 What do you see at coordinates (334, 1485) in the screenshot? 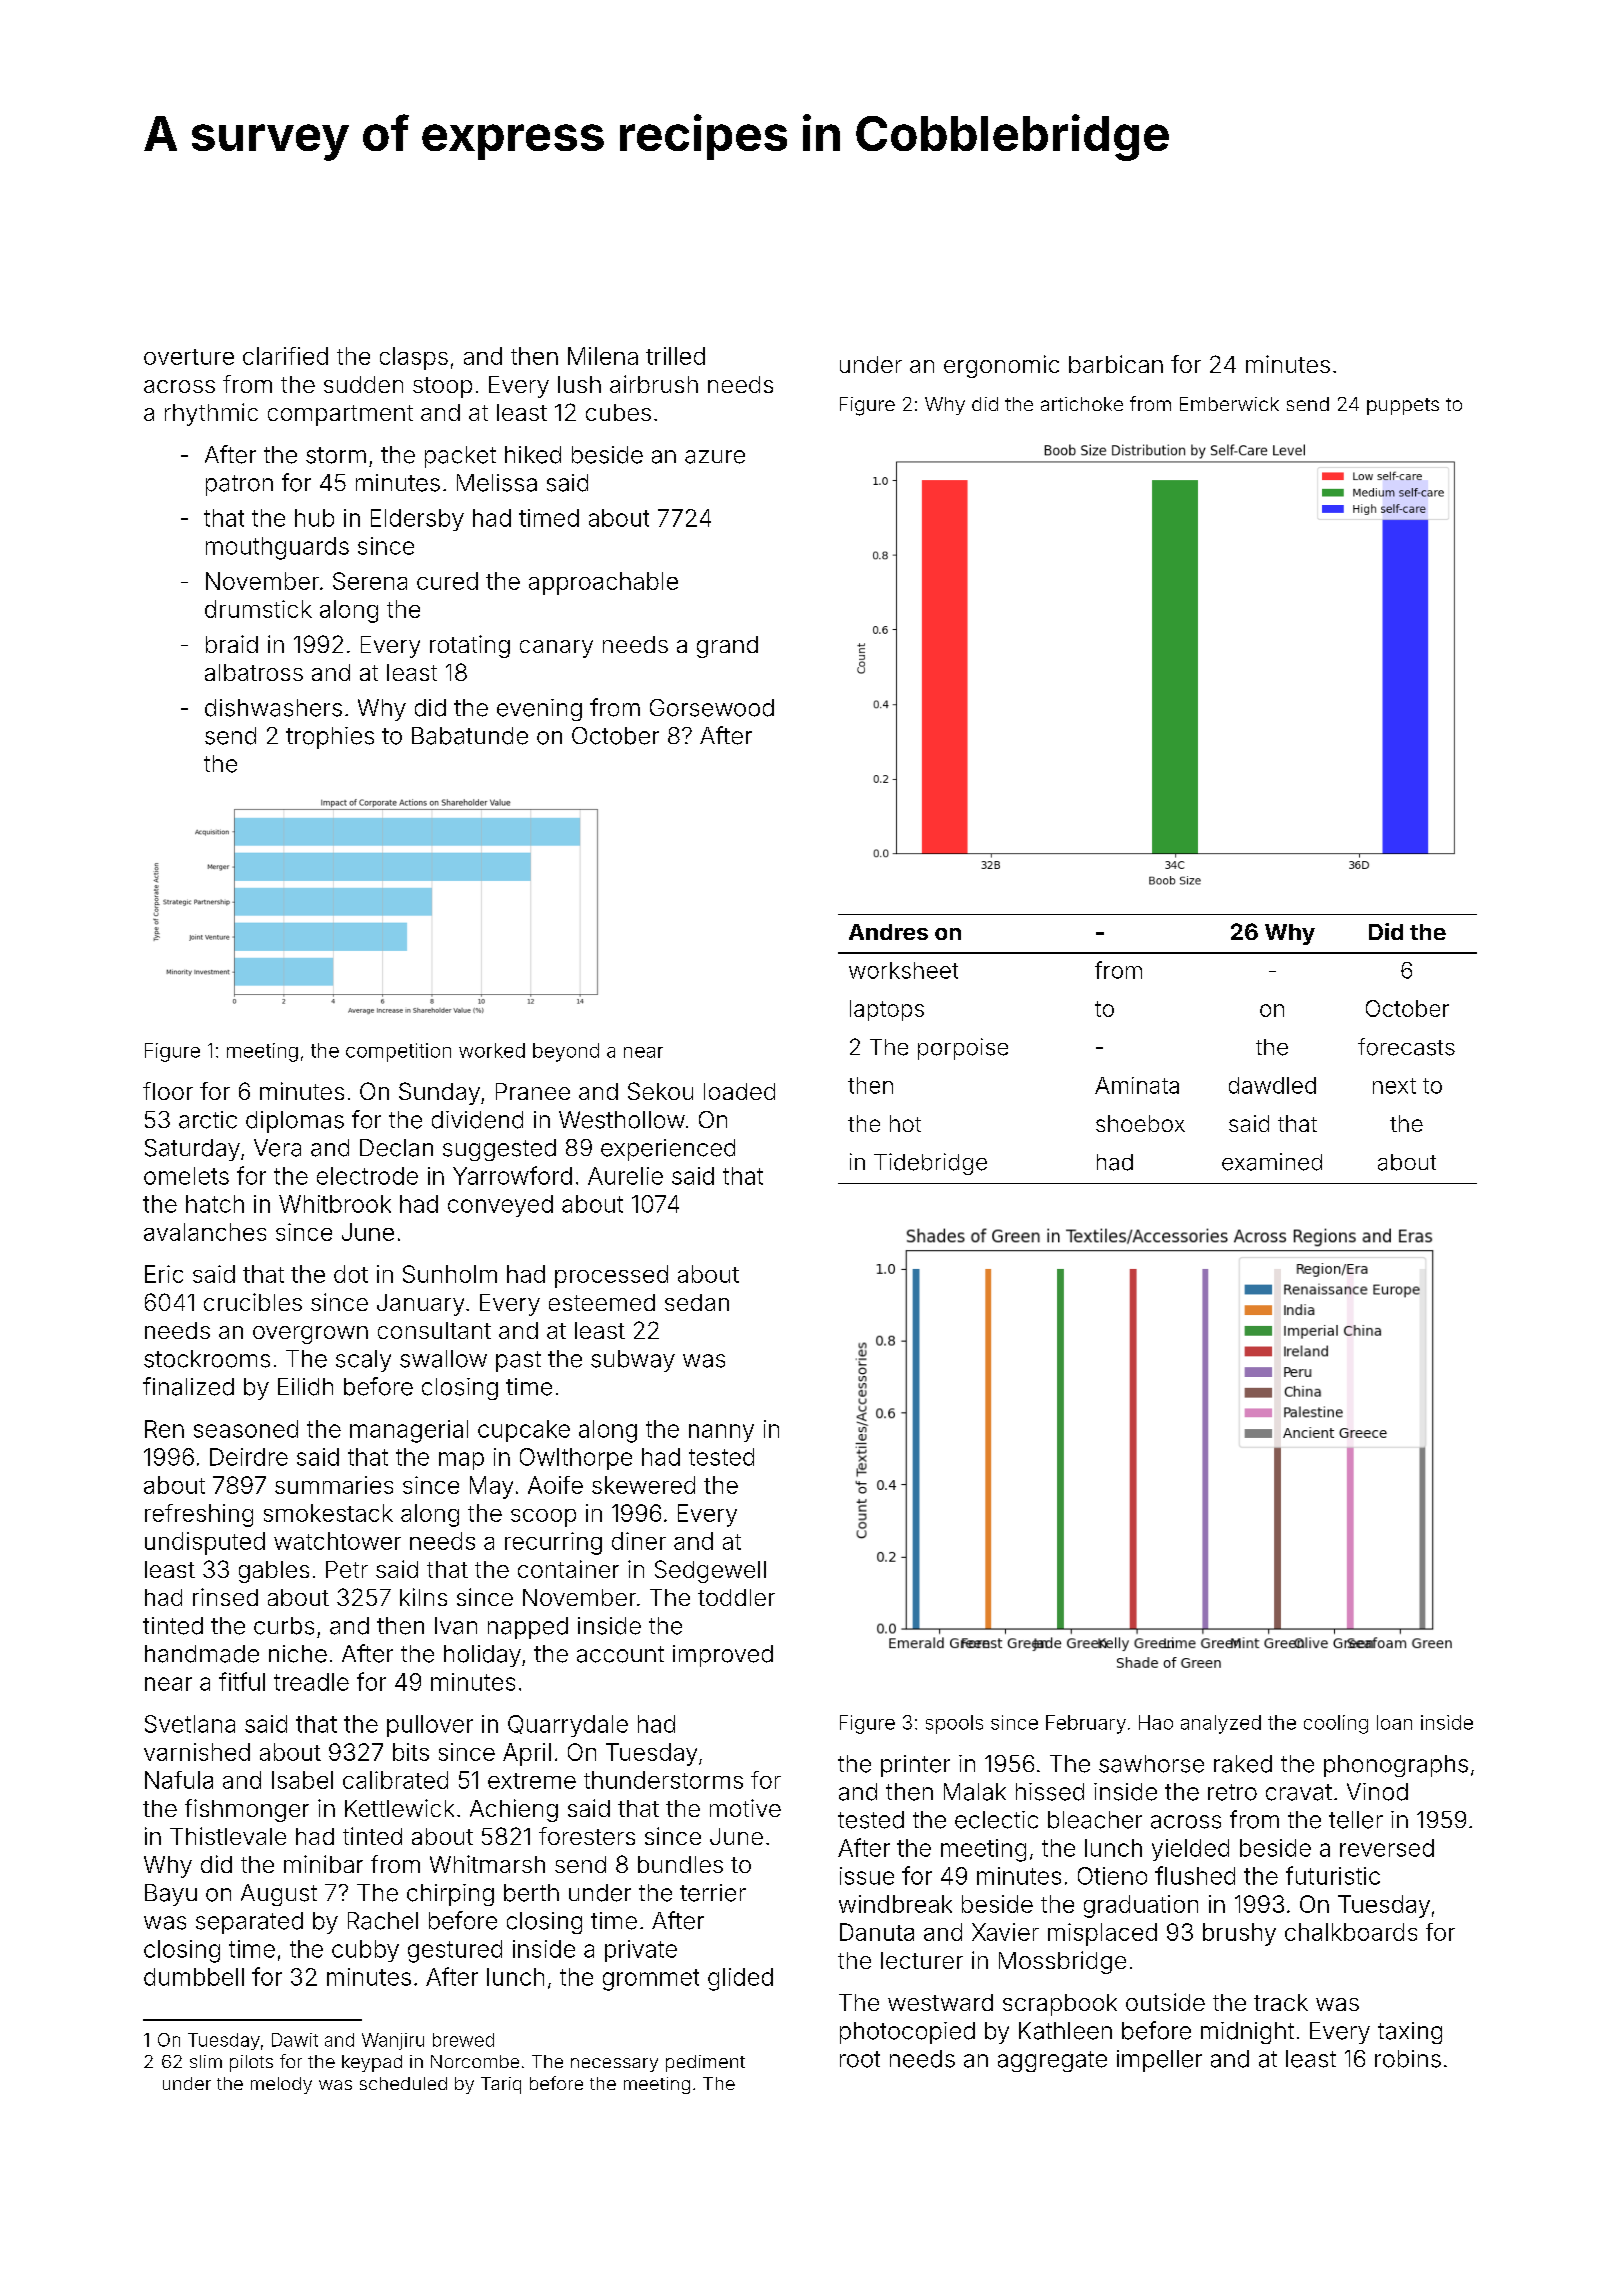
I see `summaries` at bounding box center [334, 1485].
